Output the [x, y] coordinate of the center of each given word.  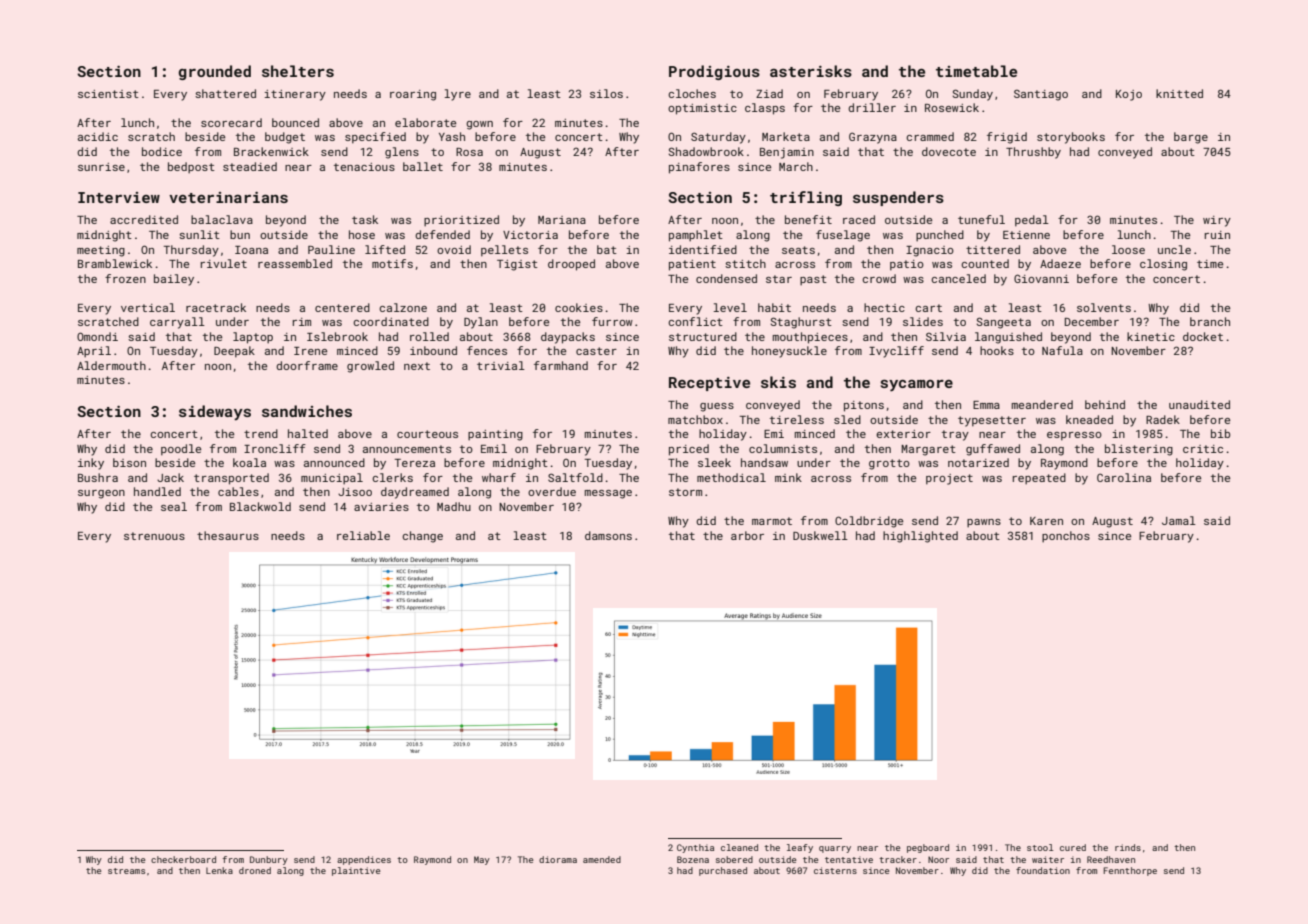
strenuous [154, 536]
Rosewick [952, 107]
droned [255, 870]
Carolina [1124, 477]
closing [1163, 265]
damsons [608, 535]
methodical [731, 477]
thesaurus [228, 535]
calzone [403, 307]
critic [1203, 449]
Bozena [693, 859]
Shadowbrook [706, 151]
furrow [612, 321]
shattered [225, 93]
